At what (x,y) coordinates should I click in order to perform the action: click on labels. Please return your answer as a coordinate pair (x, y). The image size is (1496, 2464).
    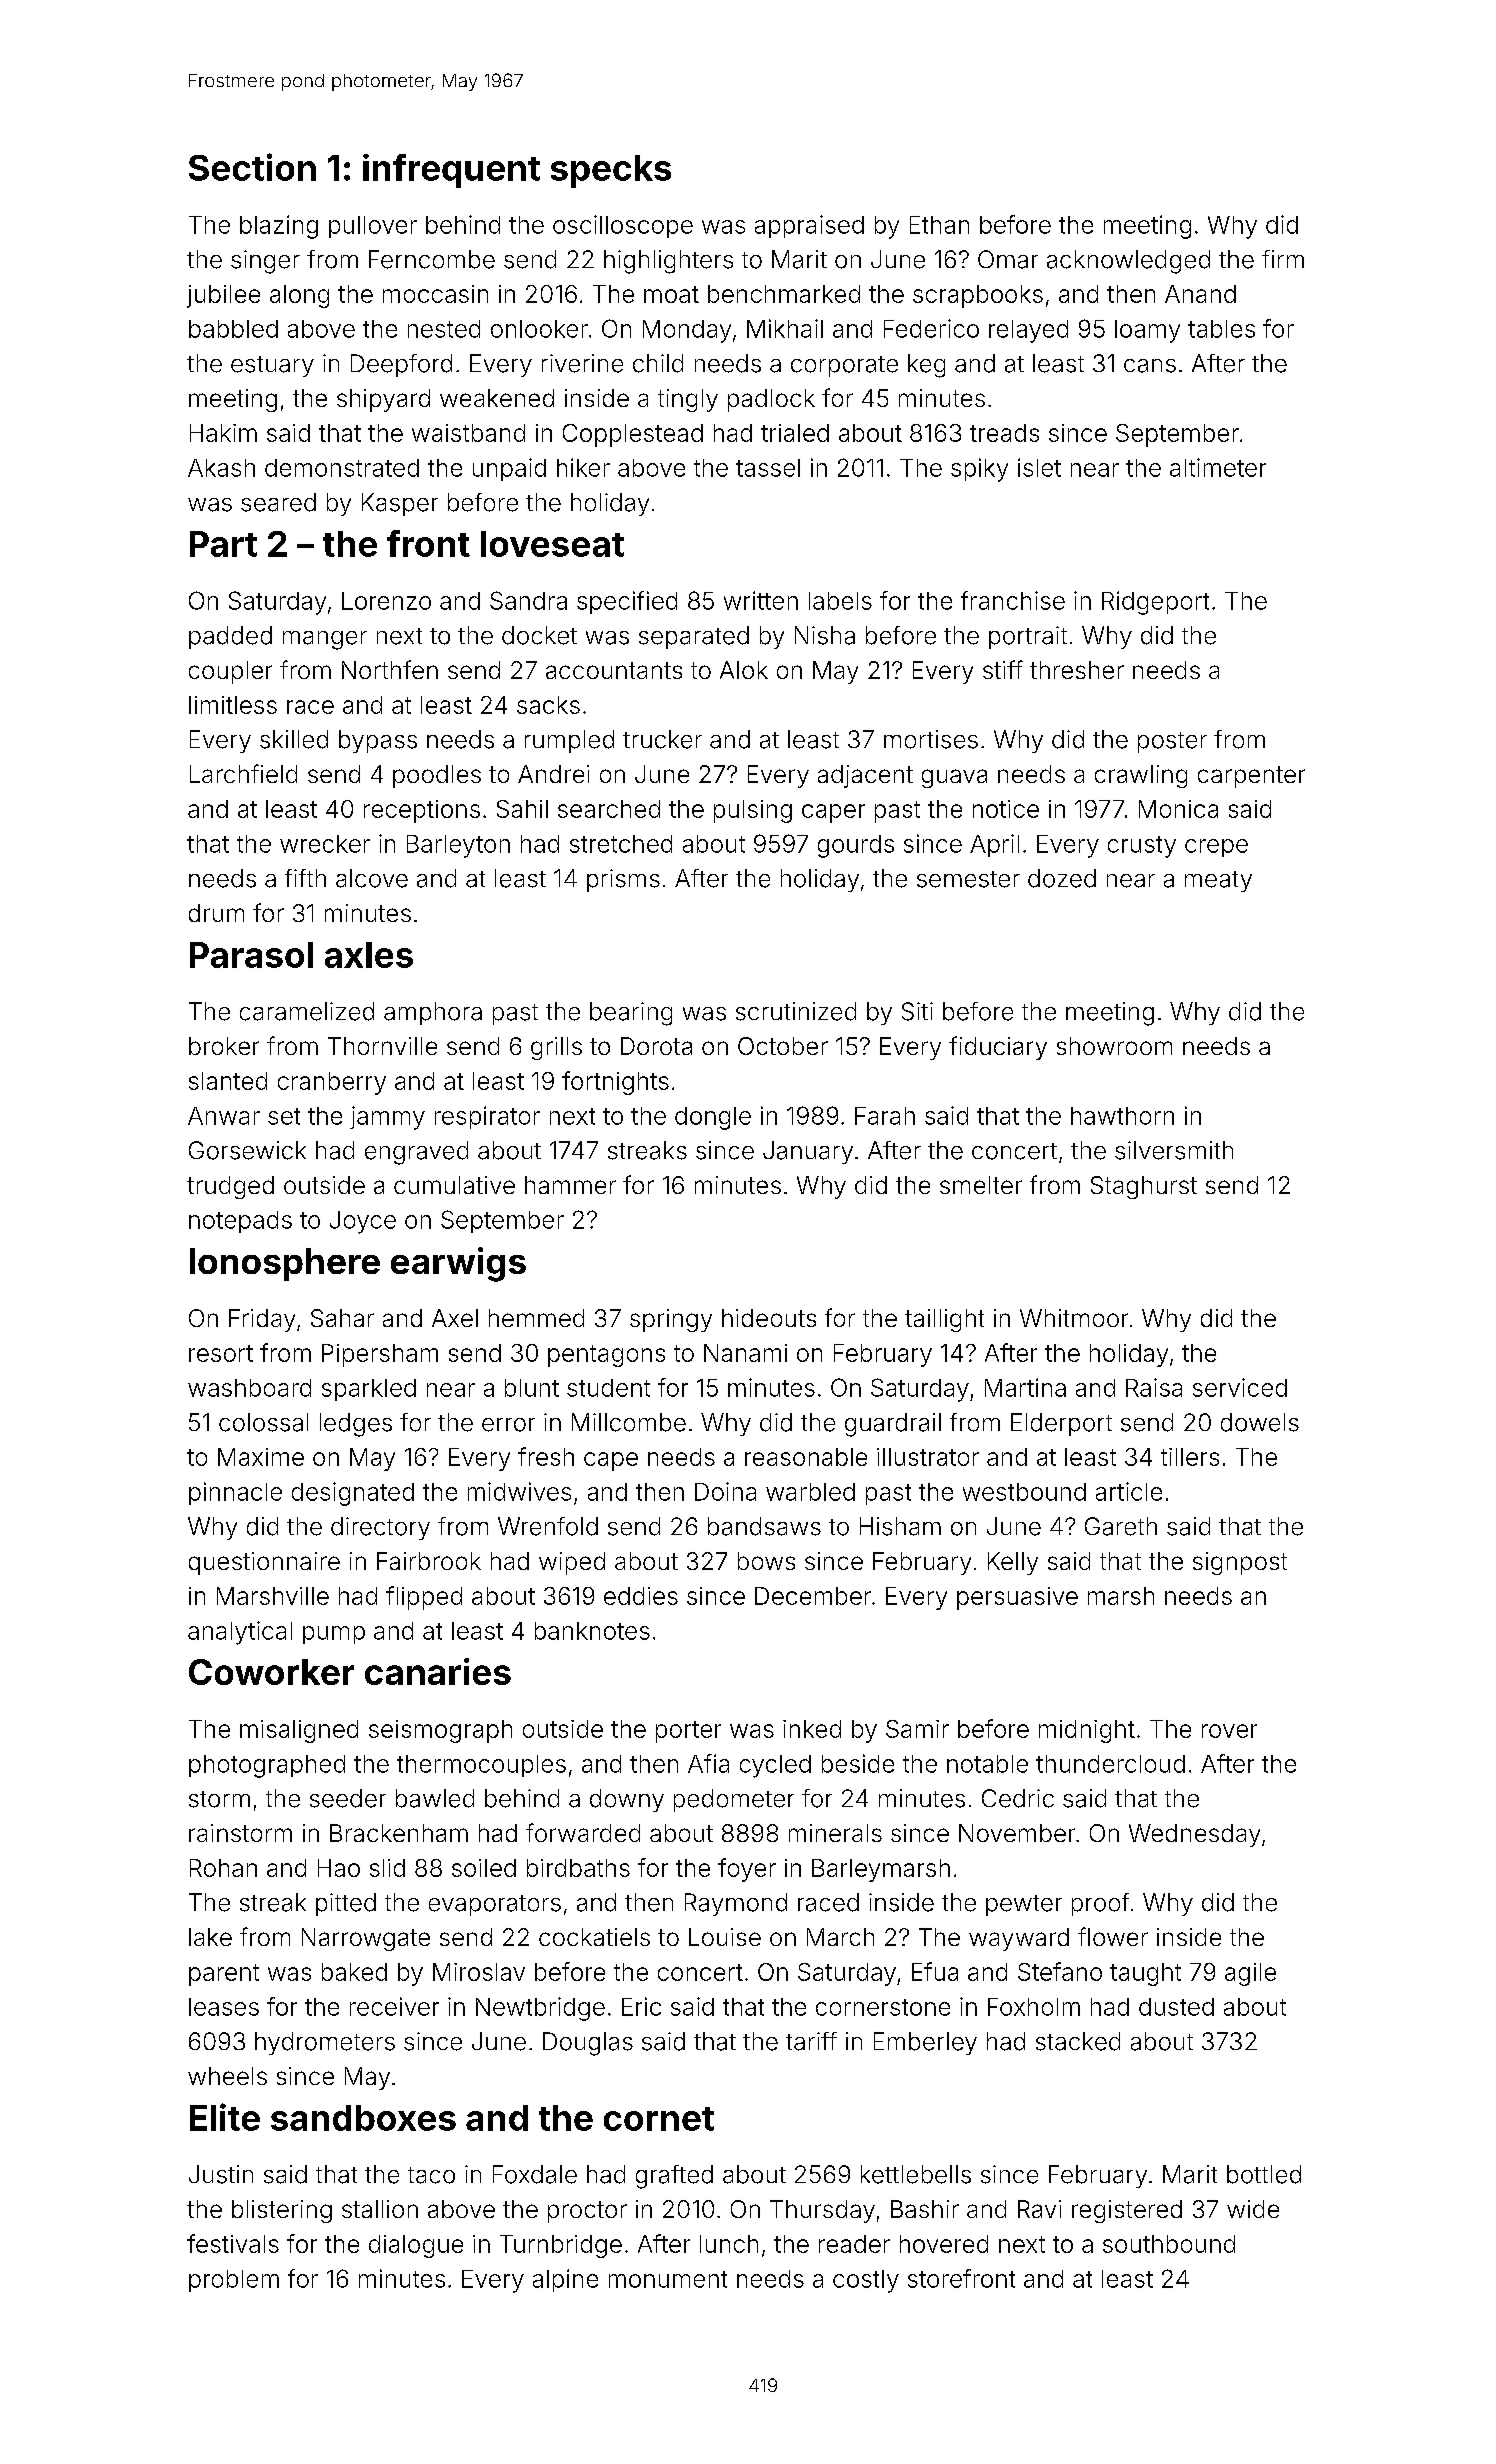
    Looking at the image, I should click on (840, 601).
